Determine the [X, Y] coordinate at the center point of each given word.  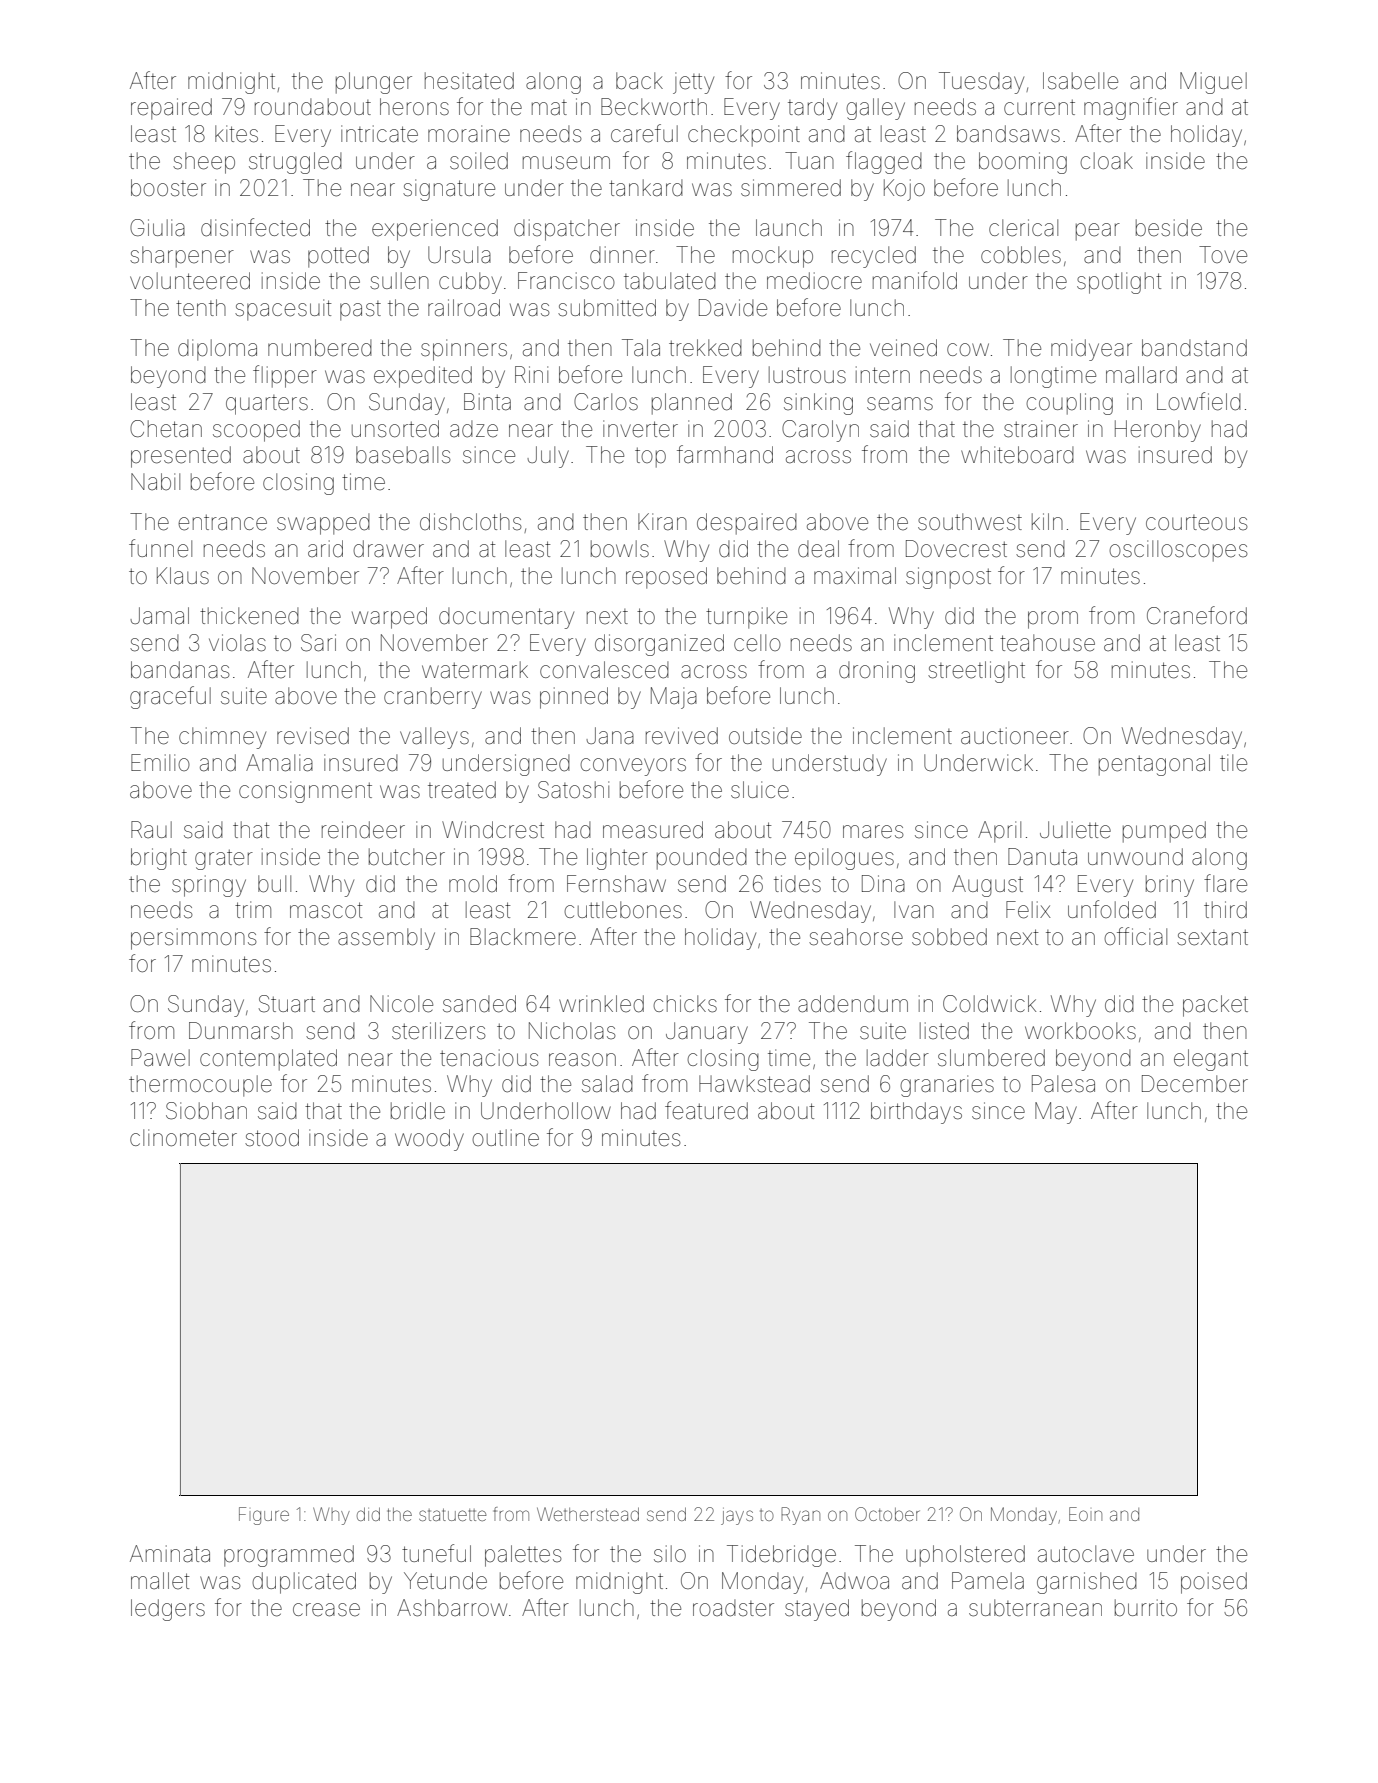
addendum [853, 1004]
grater [224, 859]
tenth [201, 308]
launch [789, 227]
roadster [733, 1608]
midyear [1091, 350]
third [1225, 910]
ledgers [168, 1610]
